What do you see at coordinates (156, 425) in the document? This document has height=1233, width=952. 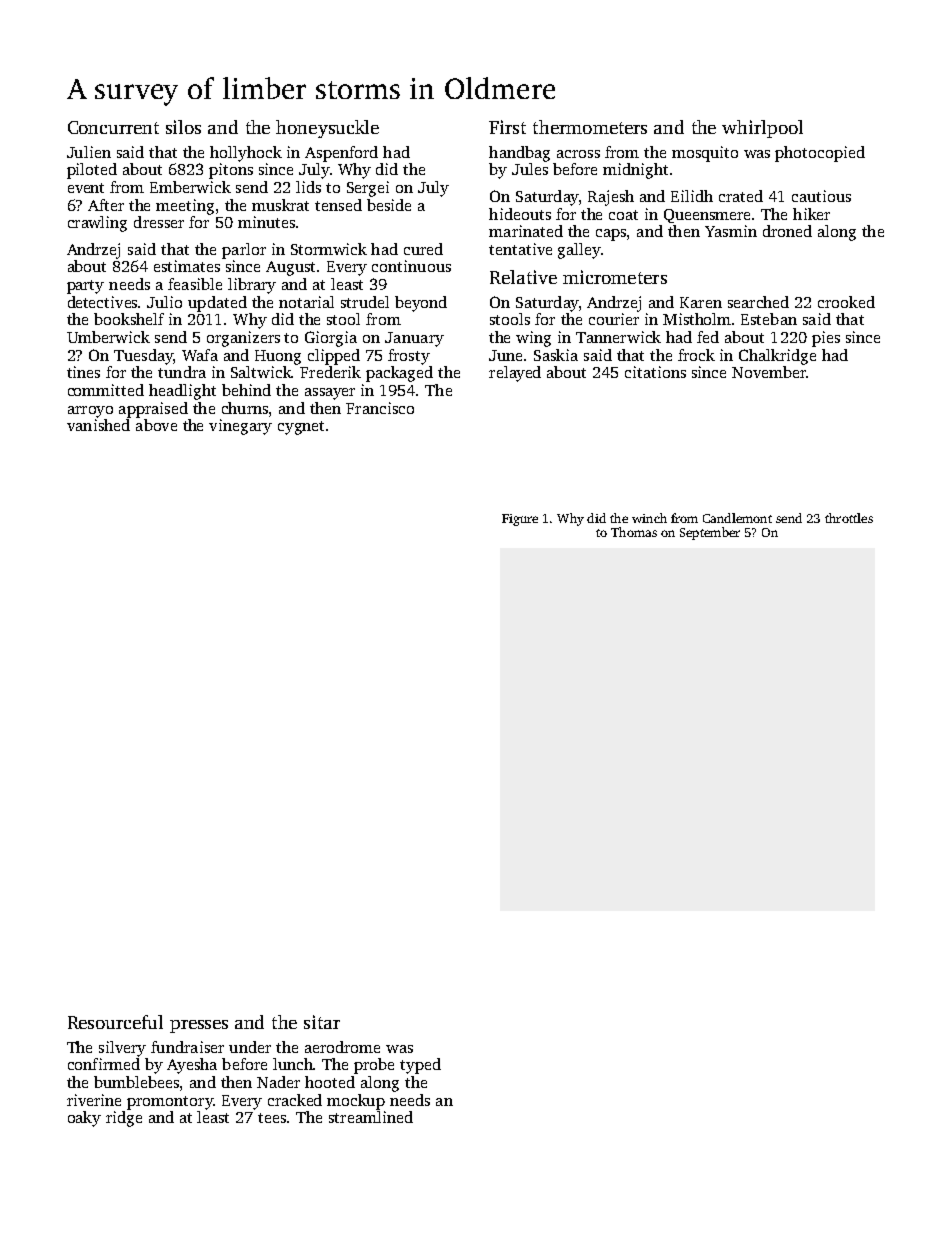 I see `above` at bounding box center [156, 425].
